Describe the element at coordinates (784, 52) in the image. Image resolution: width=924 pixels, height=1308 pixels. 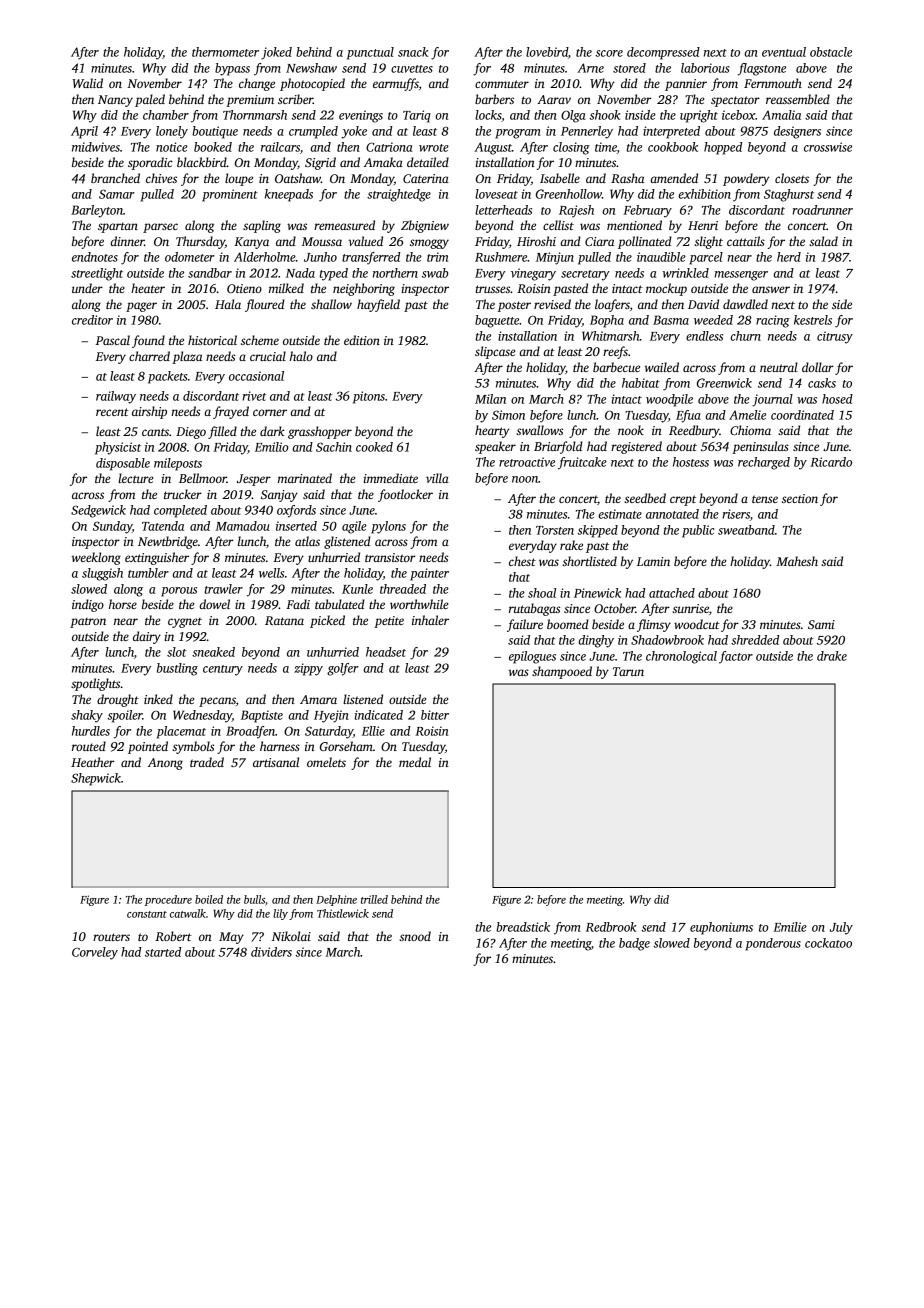
I see `eventual` at that location.
